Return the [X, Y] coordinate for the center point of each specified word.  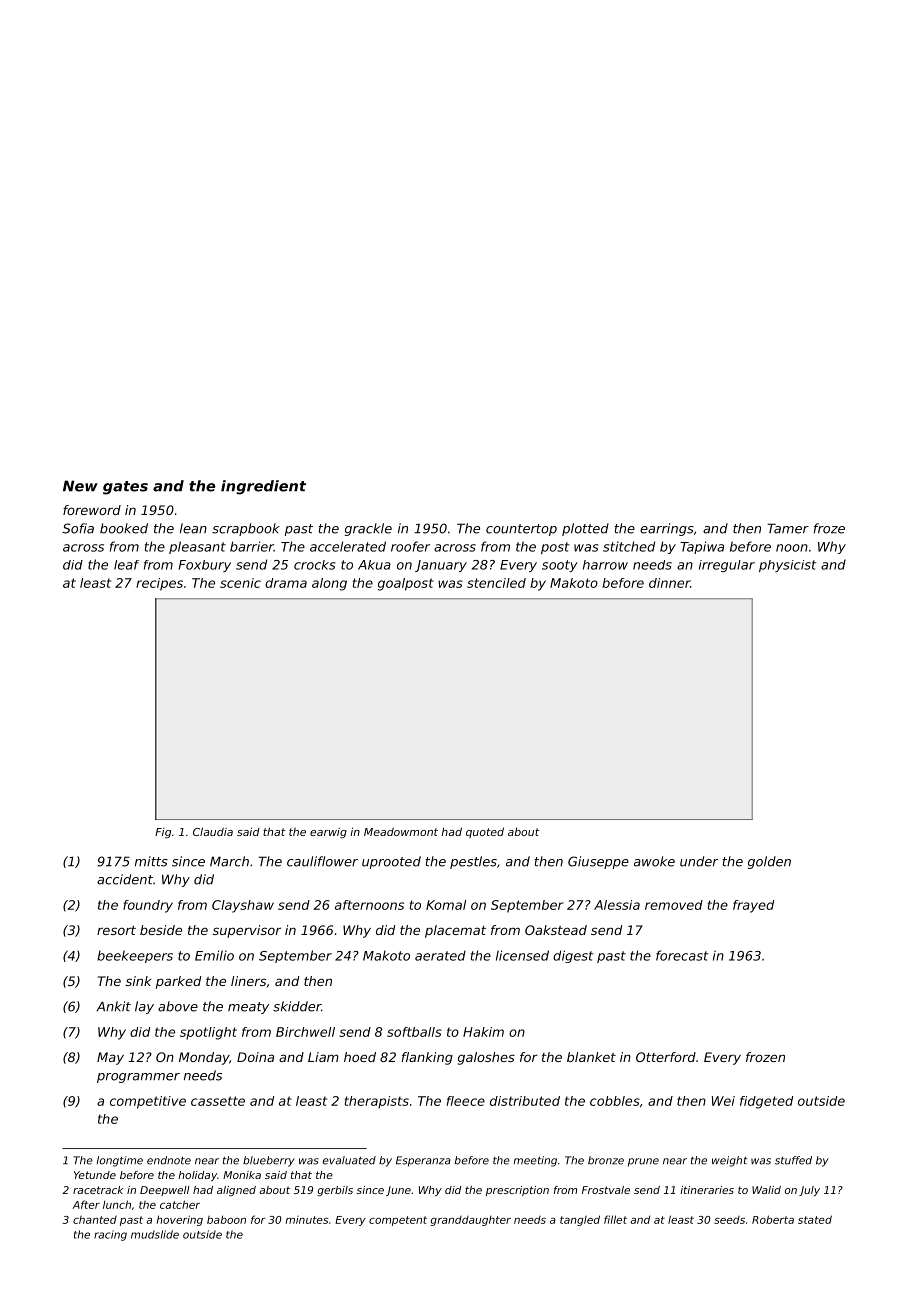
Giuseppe [598, 862]
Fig [163, 833]
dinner [669, 583]
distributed [525, 1101]
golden [769, 862]
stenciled [496, 583]
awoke [654, 861]
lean [193, 528]
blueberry [269, 1161]
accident [125, 879]
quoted [485, 832]
